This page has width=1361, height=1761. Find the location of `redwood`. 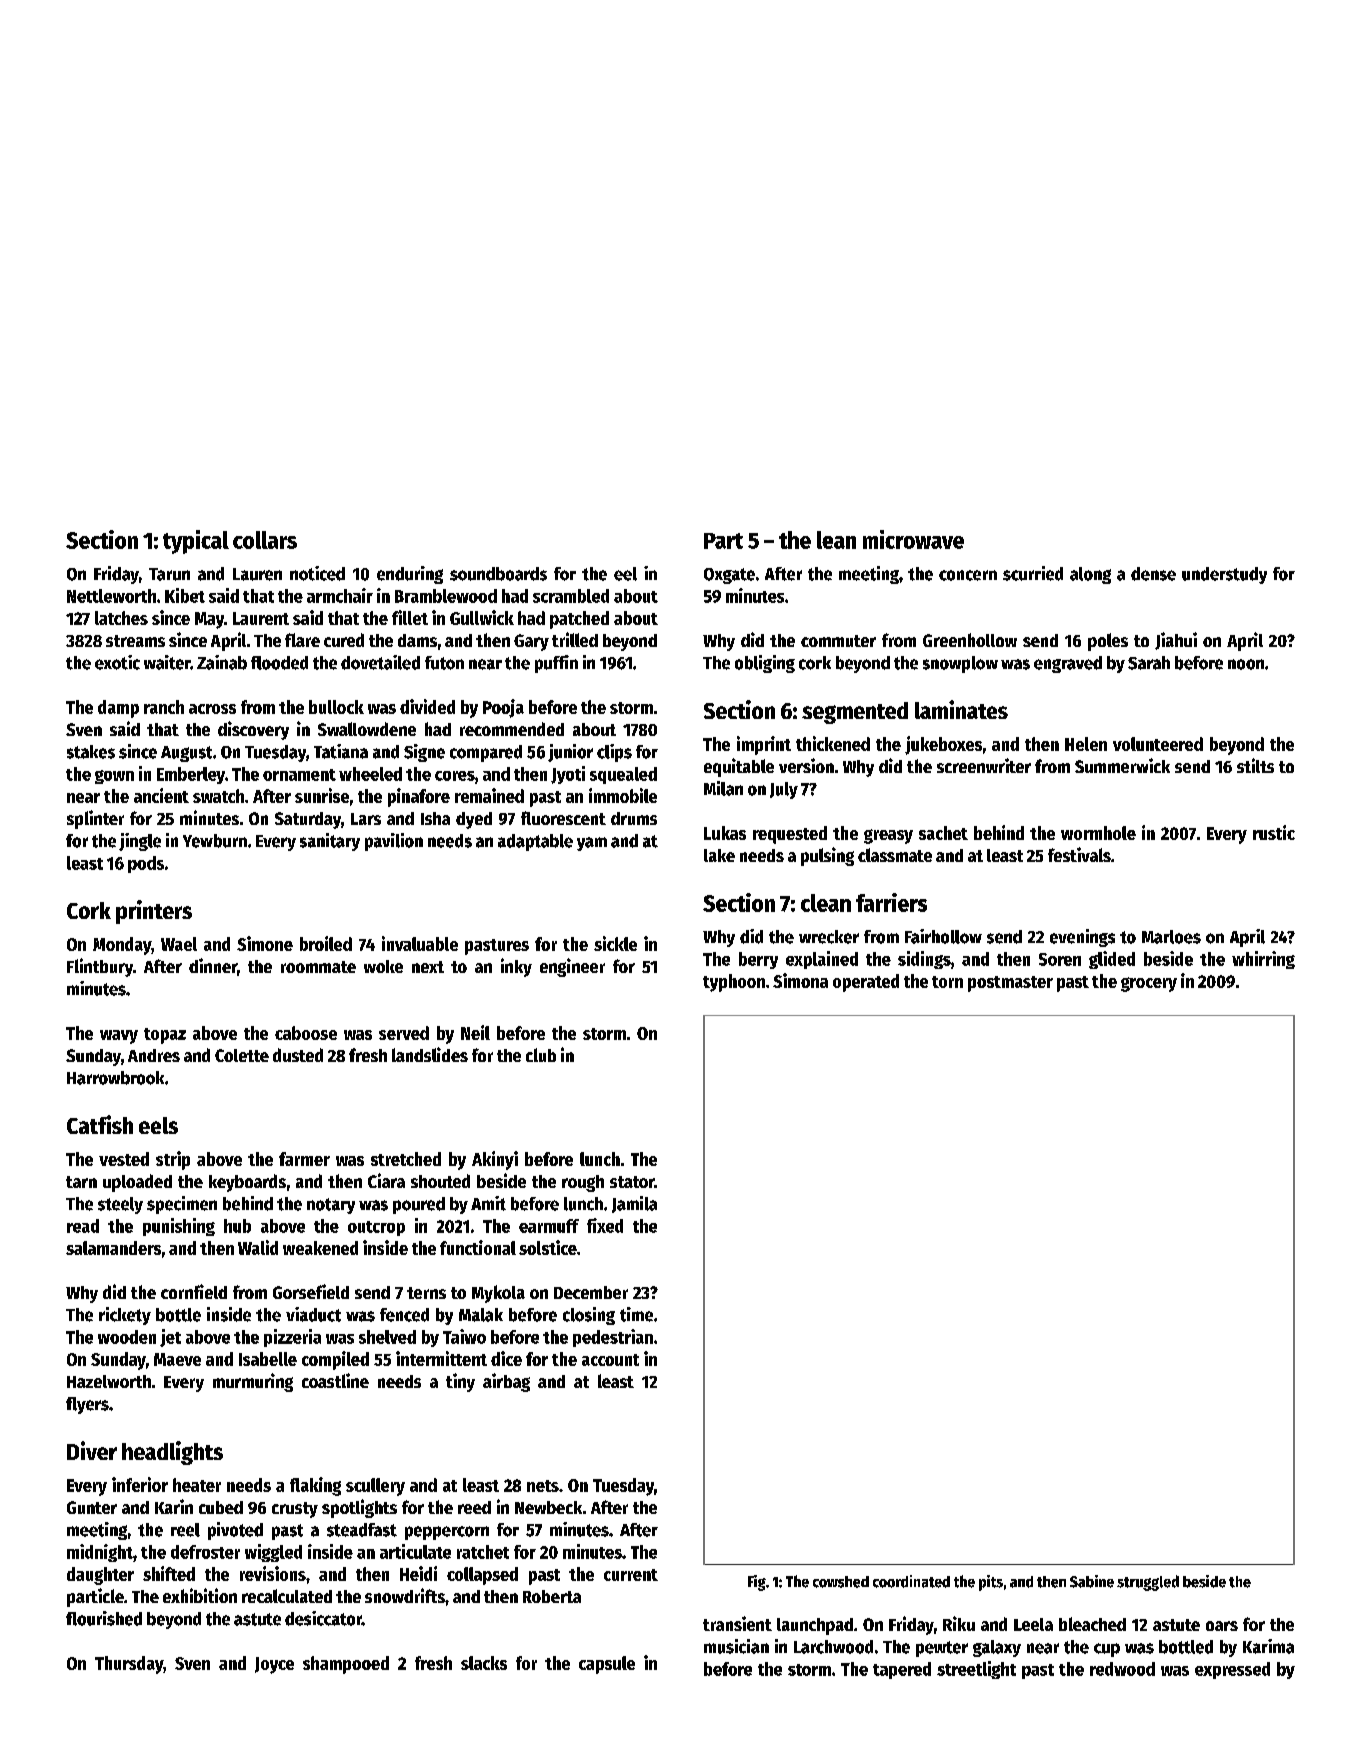

redwood is located at coordinates (1122, 1669).
